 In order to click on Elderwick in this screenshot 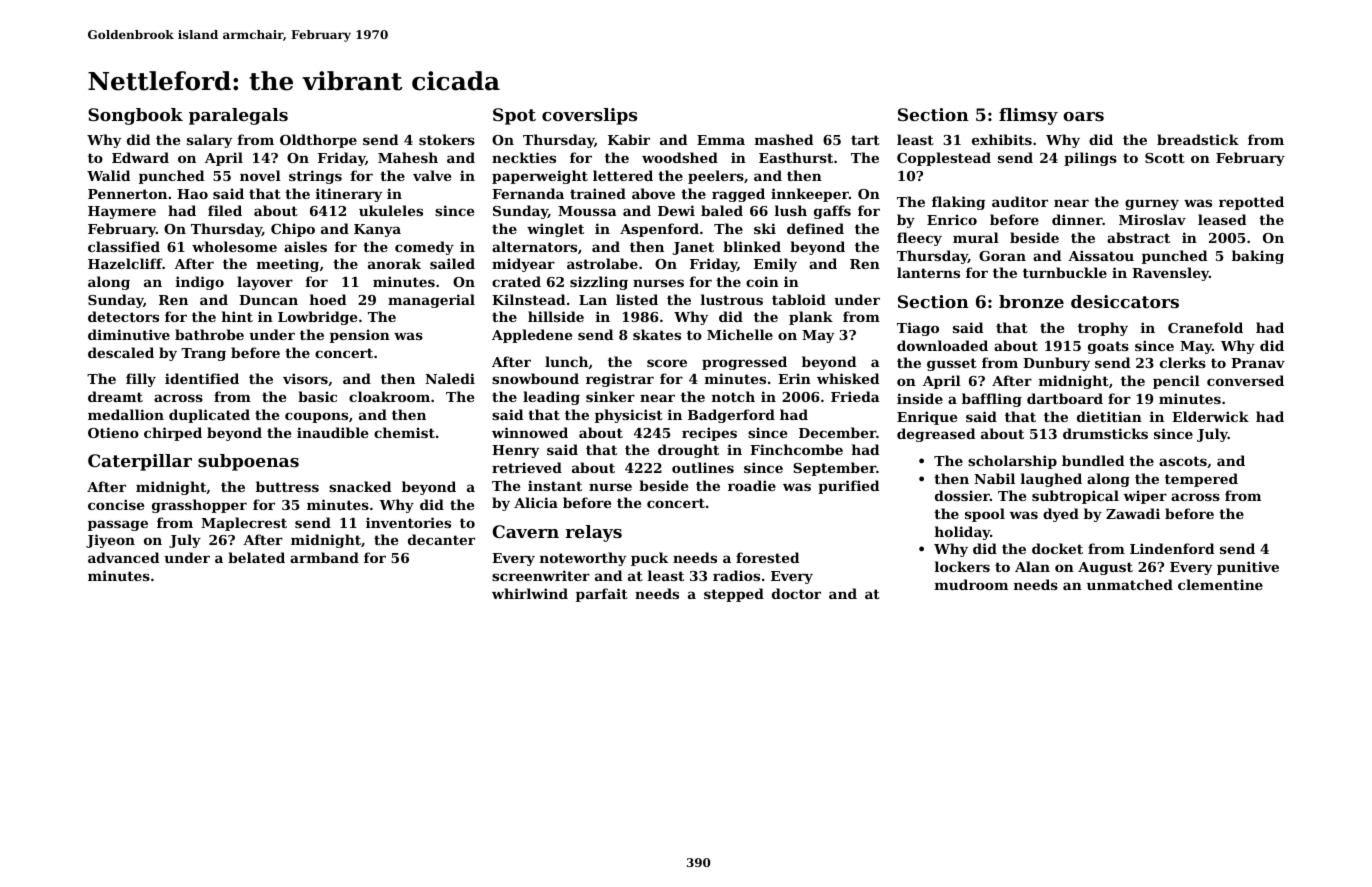, I will do `click(1210, 416)`.
